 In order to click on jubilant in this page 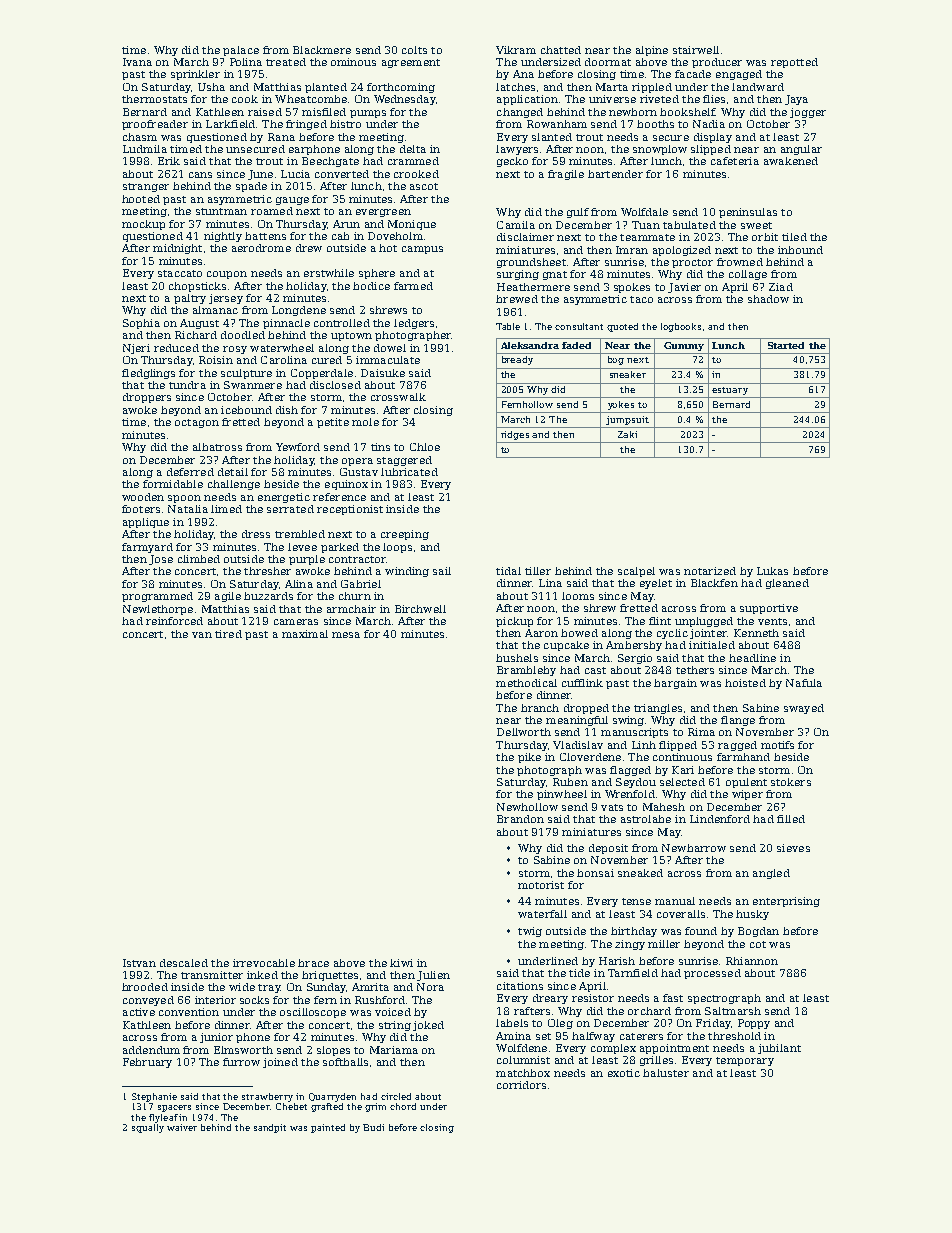, I will do `click(779, 1049)`.
